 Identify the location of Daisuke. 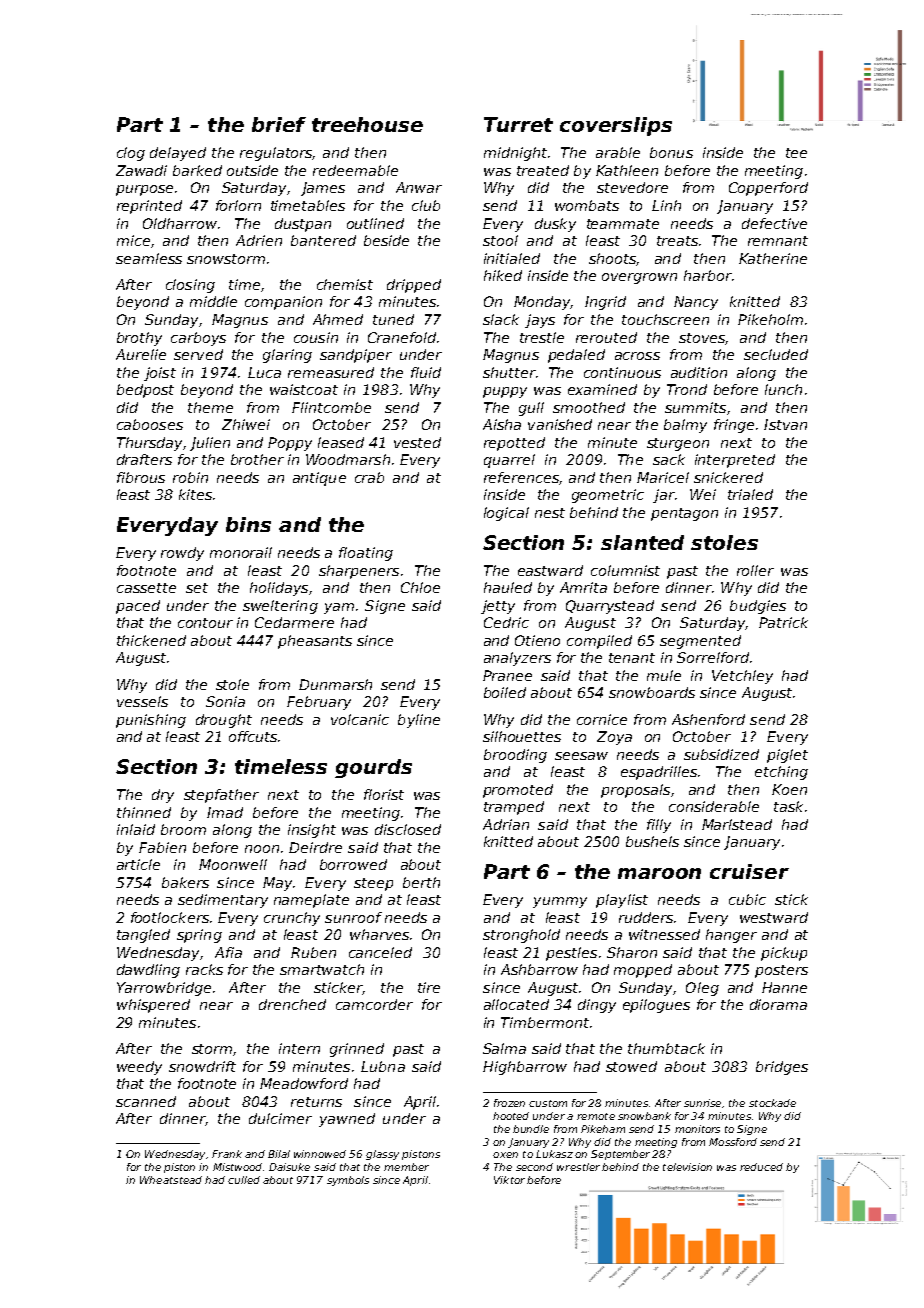
(289, 1167).
